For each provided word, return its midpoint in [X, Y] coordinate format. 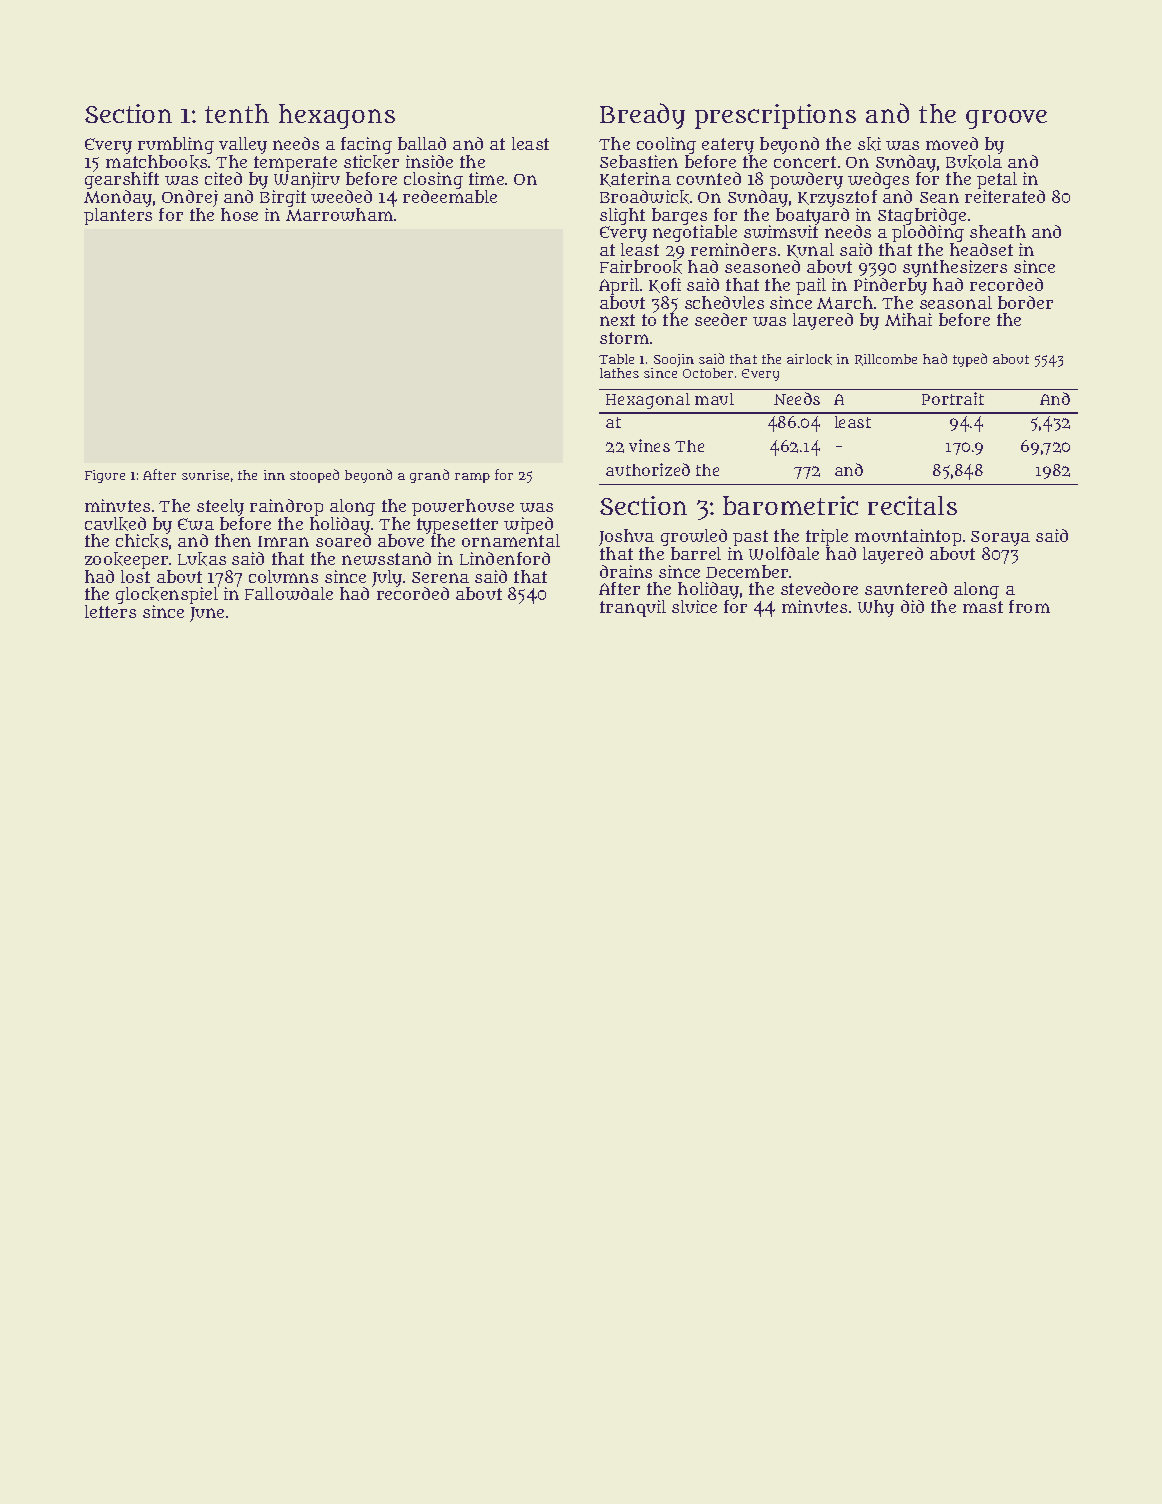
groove [1006, 119]
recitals [912, 505]
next [617, 320]
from [1029, 606]
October [708, 373]
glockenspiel [167, 595]
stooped [314, 476]
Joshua [626, 537]
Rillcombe [886, 360]
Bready [642, 116]
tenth [237, 113]
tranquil [633, 608]
